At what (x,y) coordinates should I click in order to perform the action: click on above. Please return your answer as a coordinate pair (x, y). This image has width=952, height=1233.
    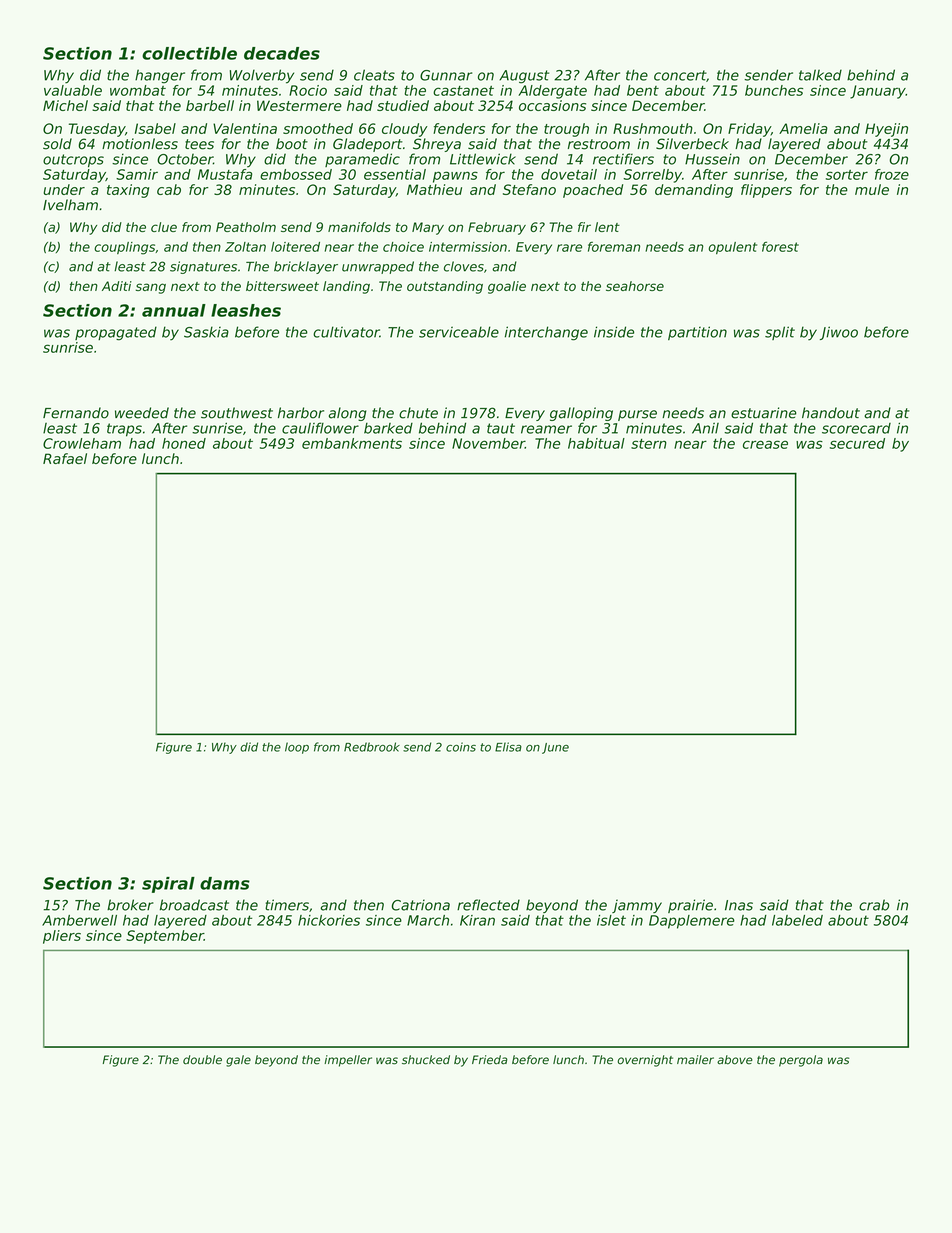
    Looking at the image, I should click on (735, 1060).
